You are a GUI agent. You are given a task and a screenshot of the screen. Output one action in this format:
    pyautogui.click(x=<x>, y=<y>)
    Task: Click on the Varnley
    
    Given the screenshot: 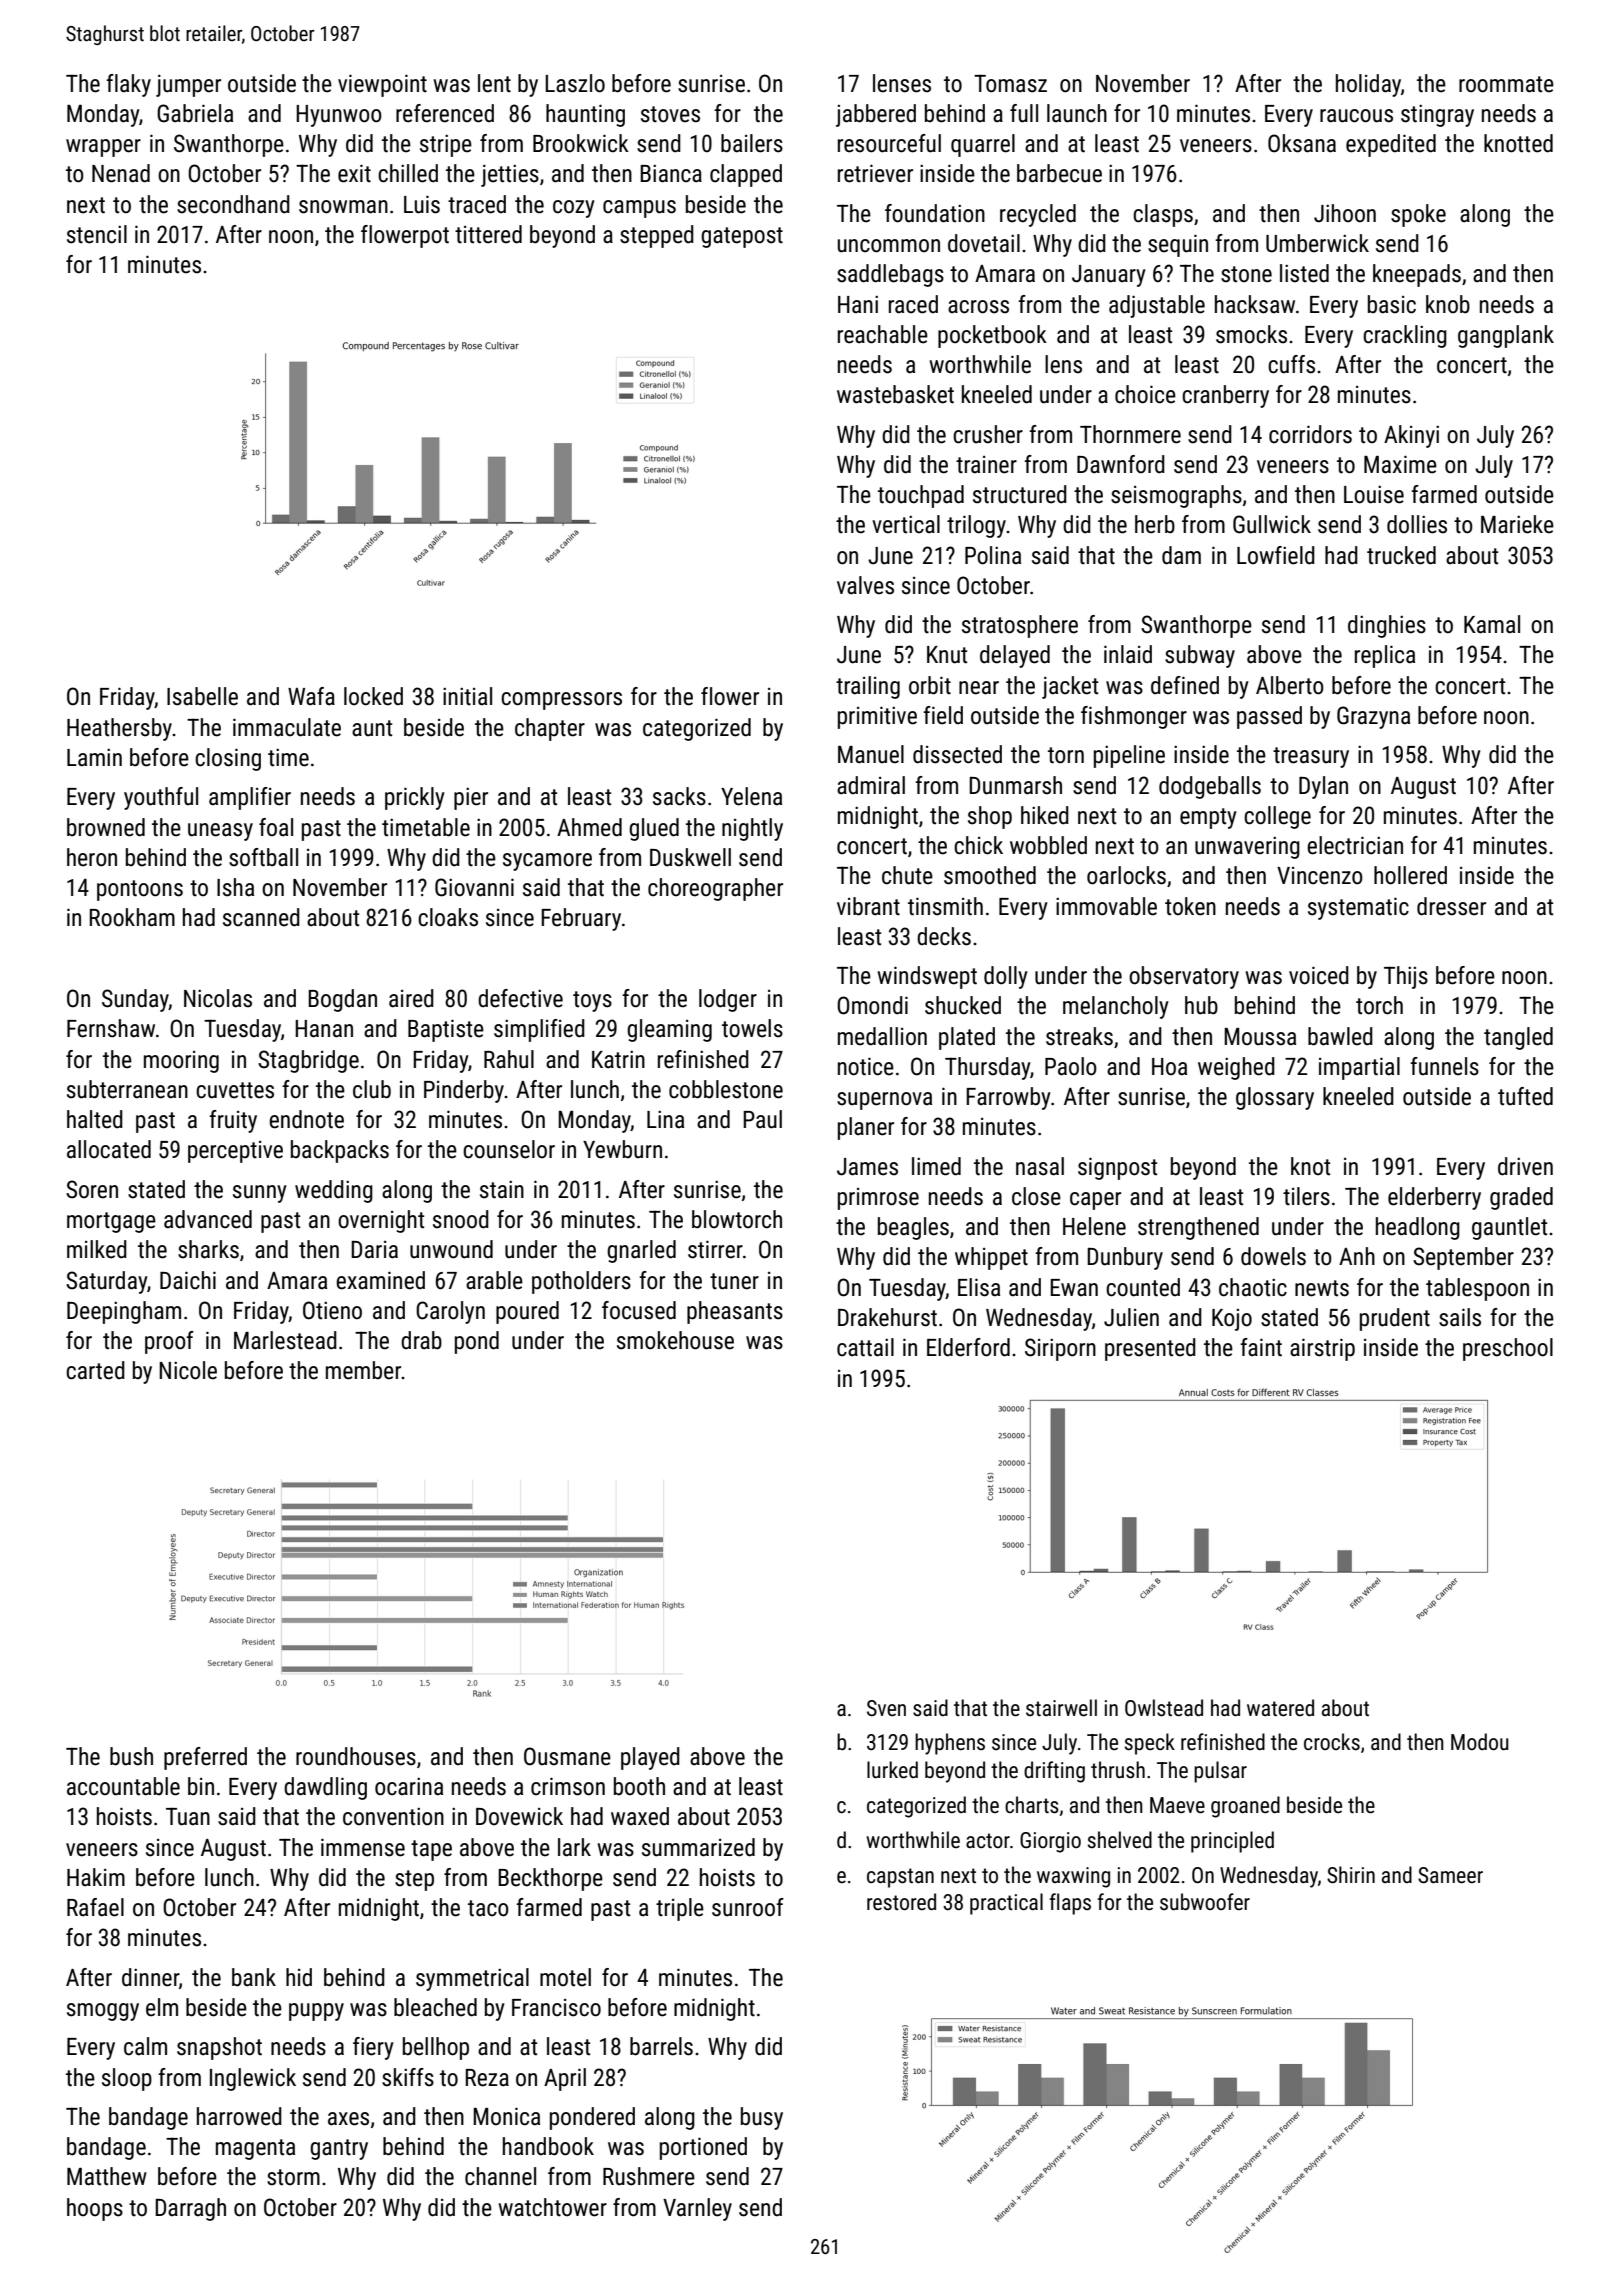 What is the action you would take?
    pyautogui.click(x=697, y=2209)
